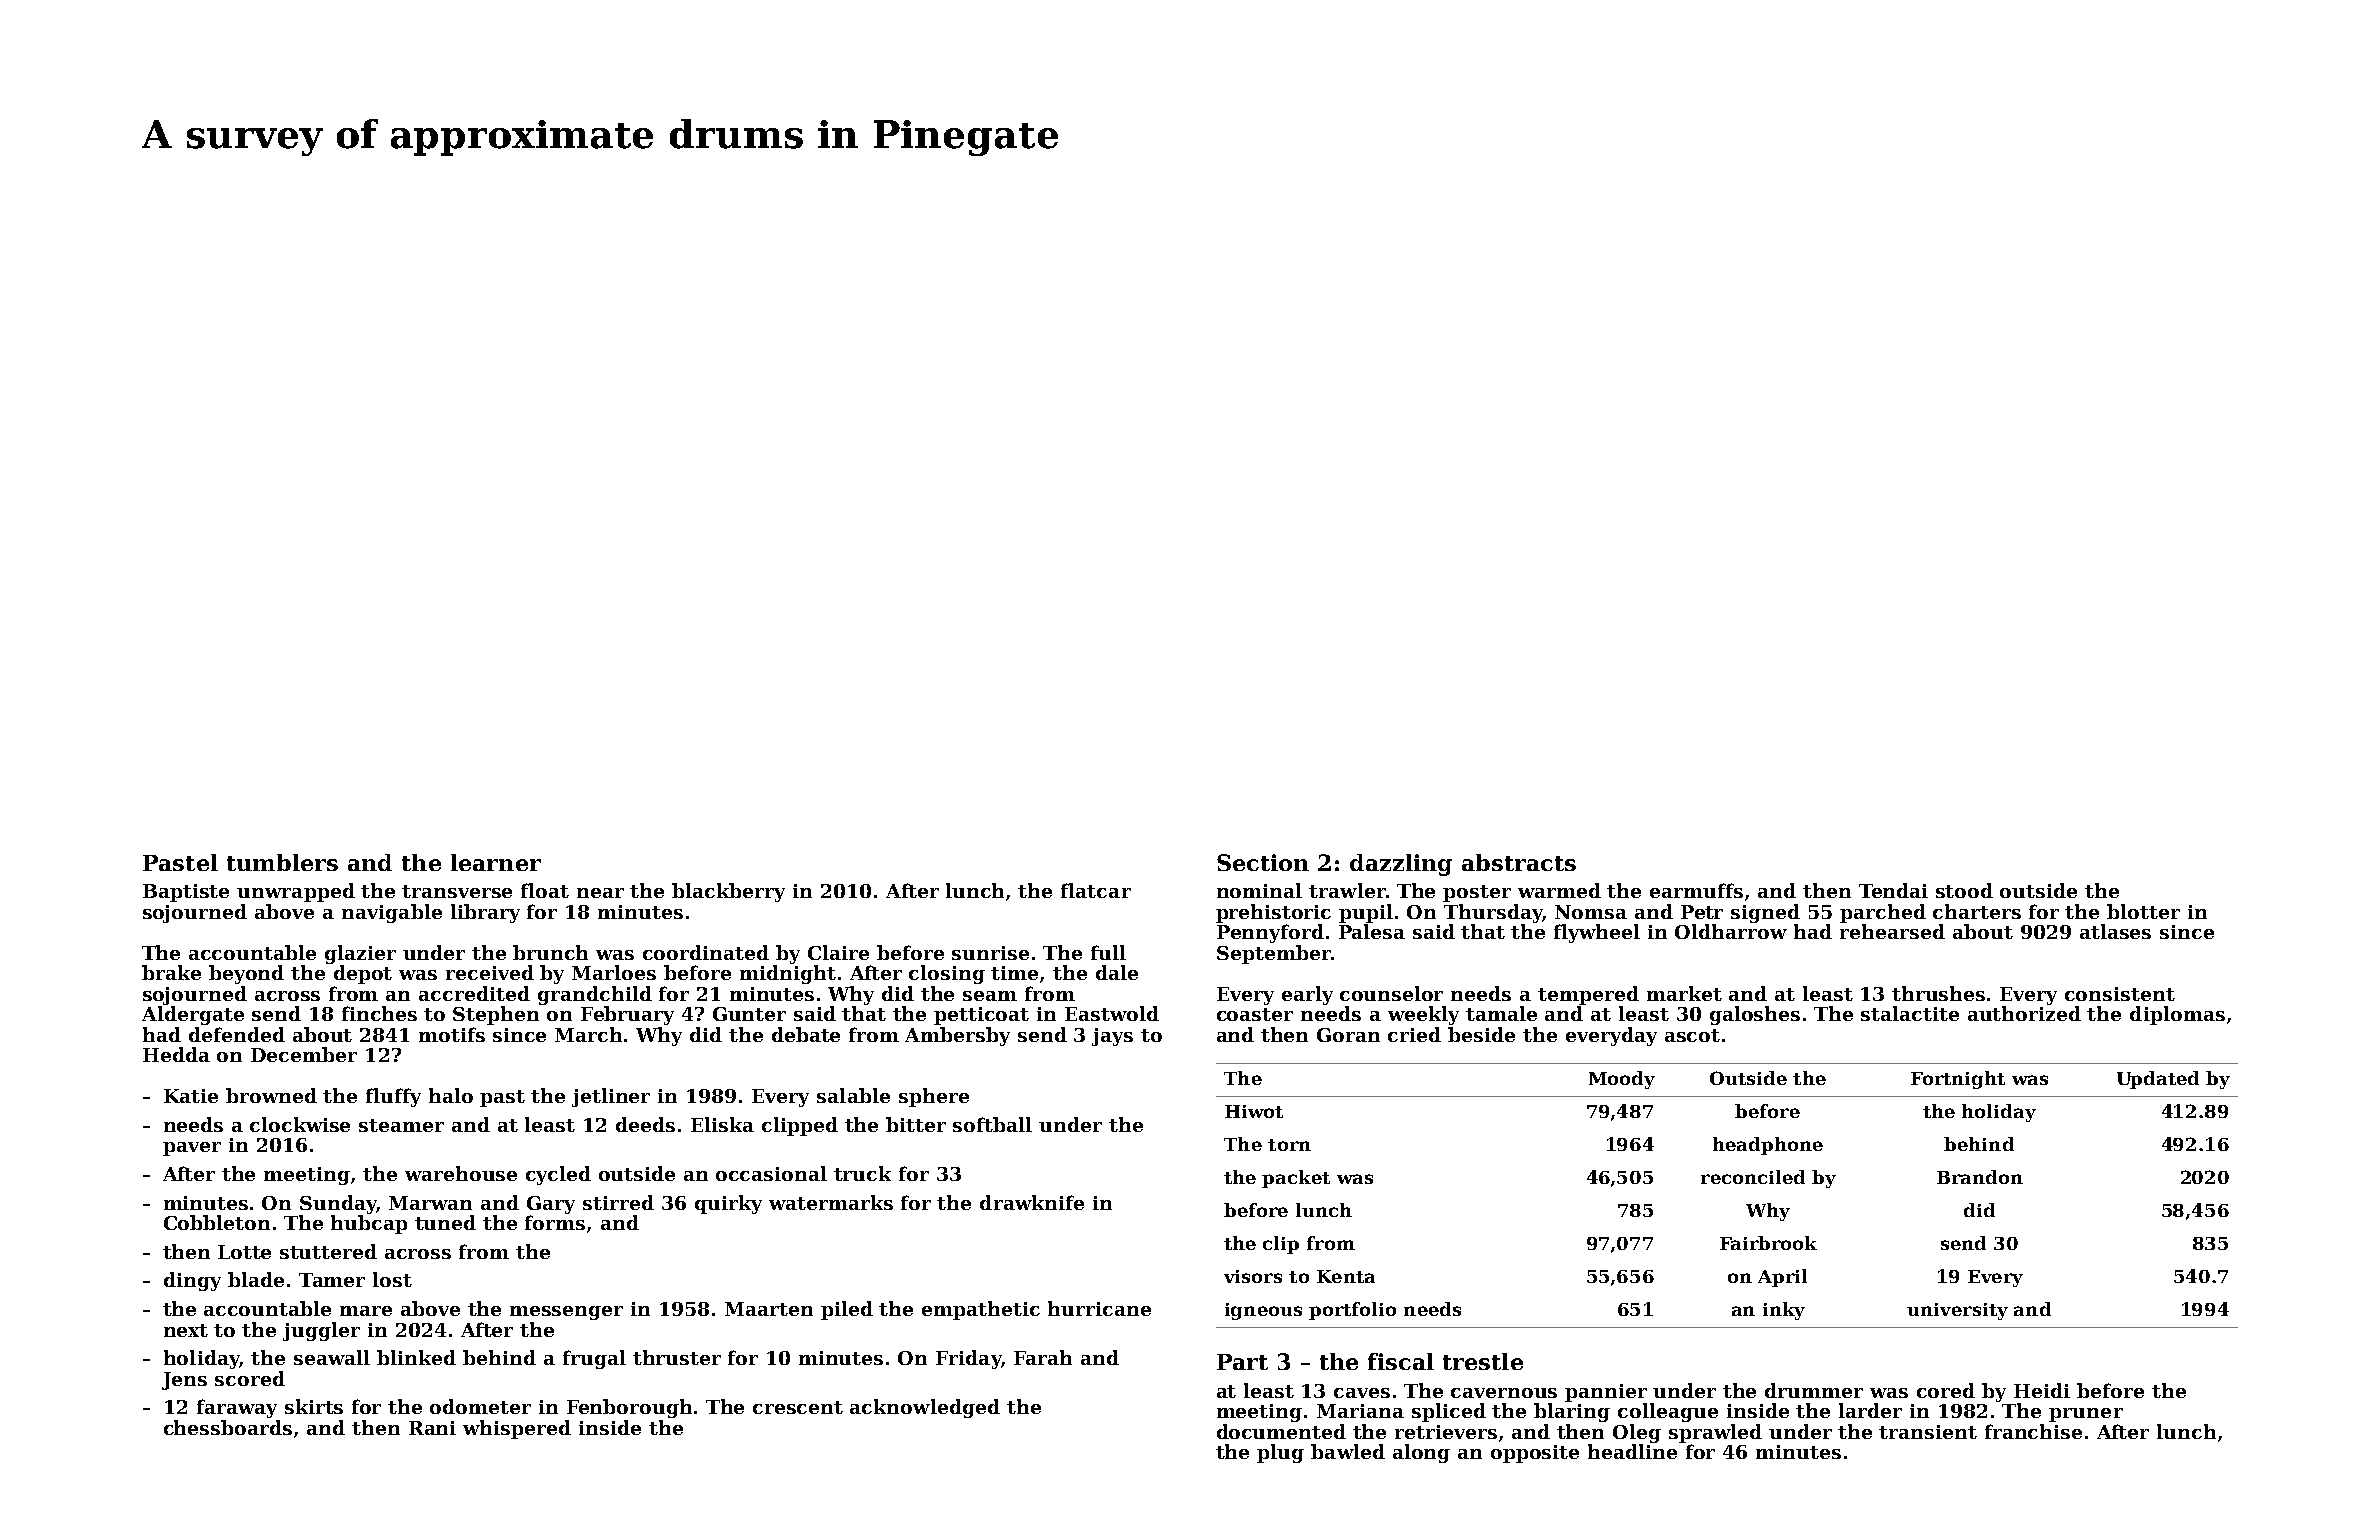 The image size is (2380, 1540). What do you see at coordinates (1632, 1451) in the image?
I see `headline` at bounding box center [1632, 1451].
